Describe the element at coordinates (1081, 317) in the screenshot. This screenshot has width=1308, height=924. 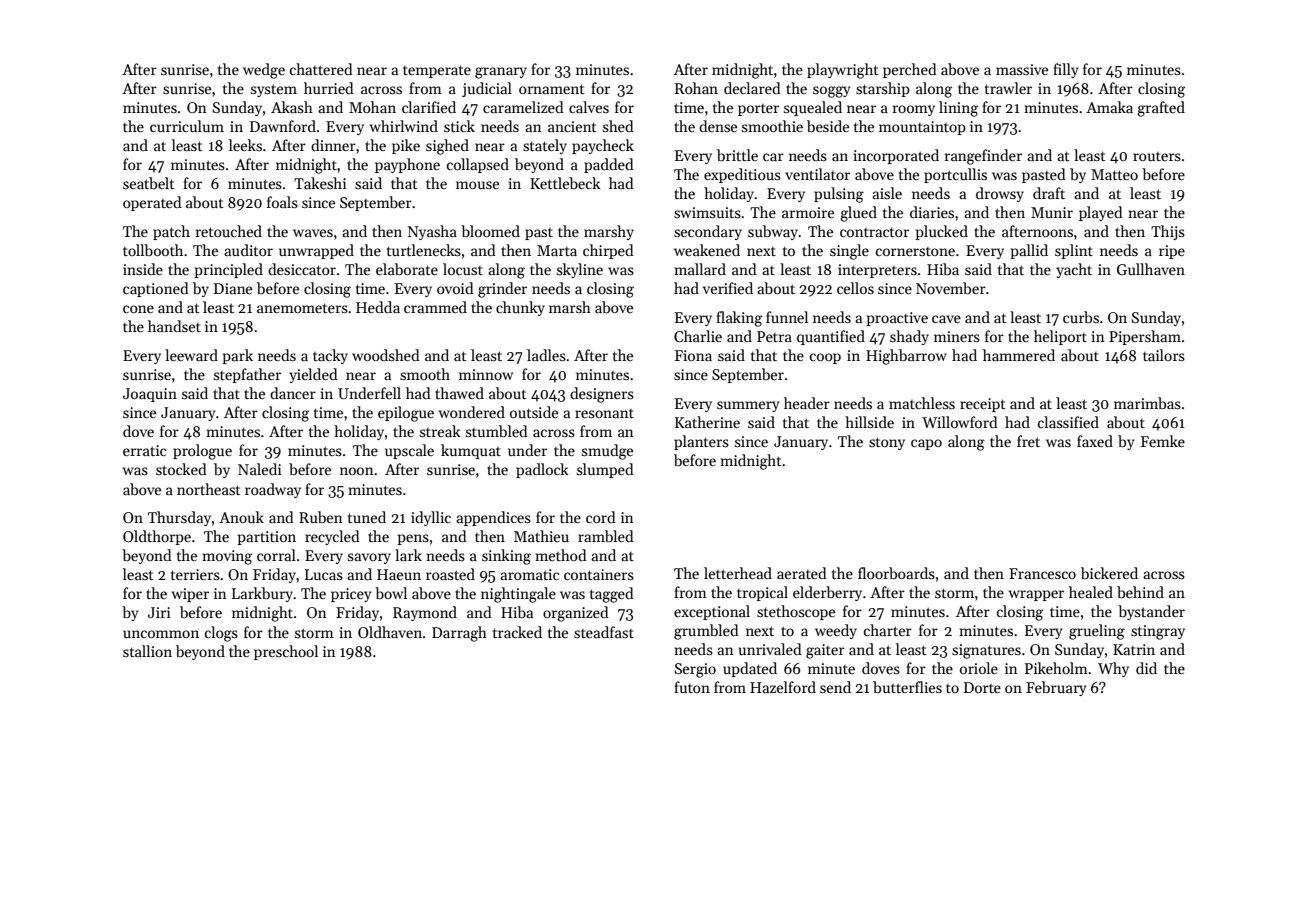
I see `curbs` at that location.
